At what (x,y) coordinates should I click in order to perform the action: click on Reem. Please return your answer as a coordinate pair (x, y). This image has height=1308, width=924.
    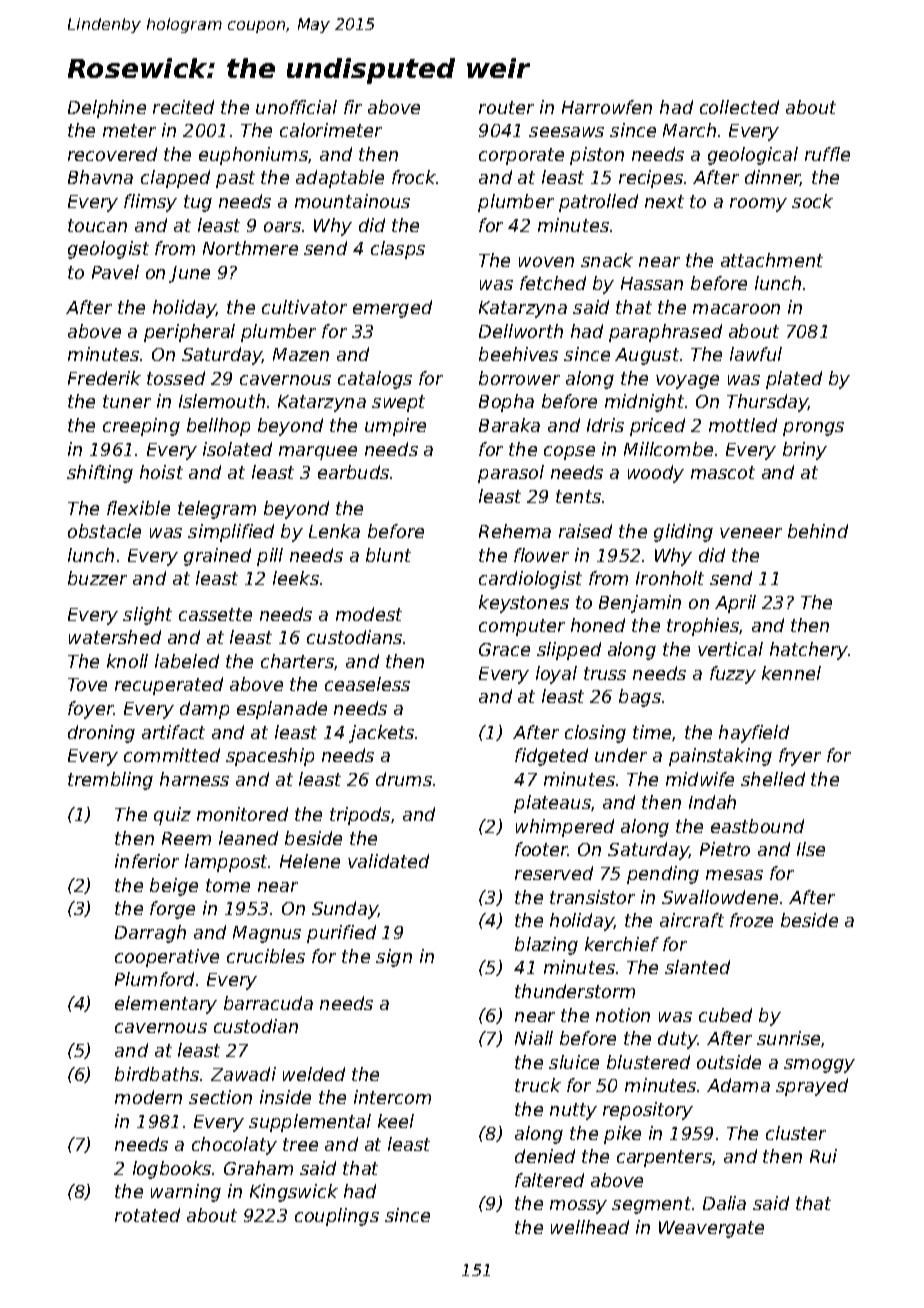
    Looking at the image, I should click on (186, 838).
